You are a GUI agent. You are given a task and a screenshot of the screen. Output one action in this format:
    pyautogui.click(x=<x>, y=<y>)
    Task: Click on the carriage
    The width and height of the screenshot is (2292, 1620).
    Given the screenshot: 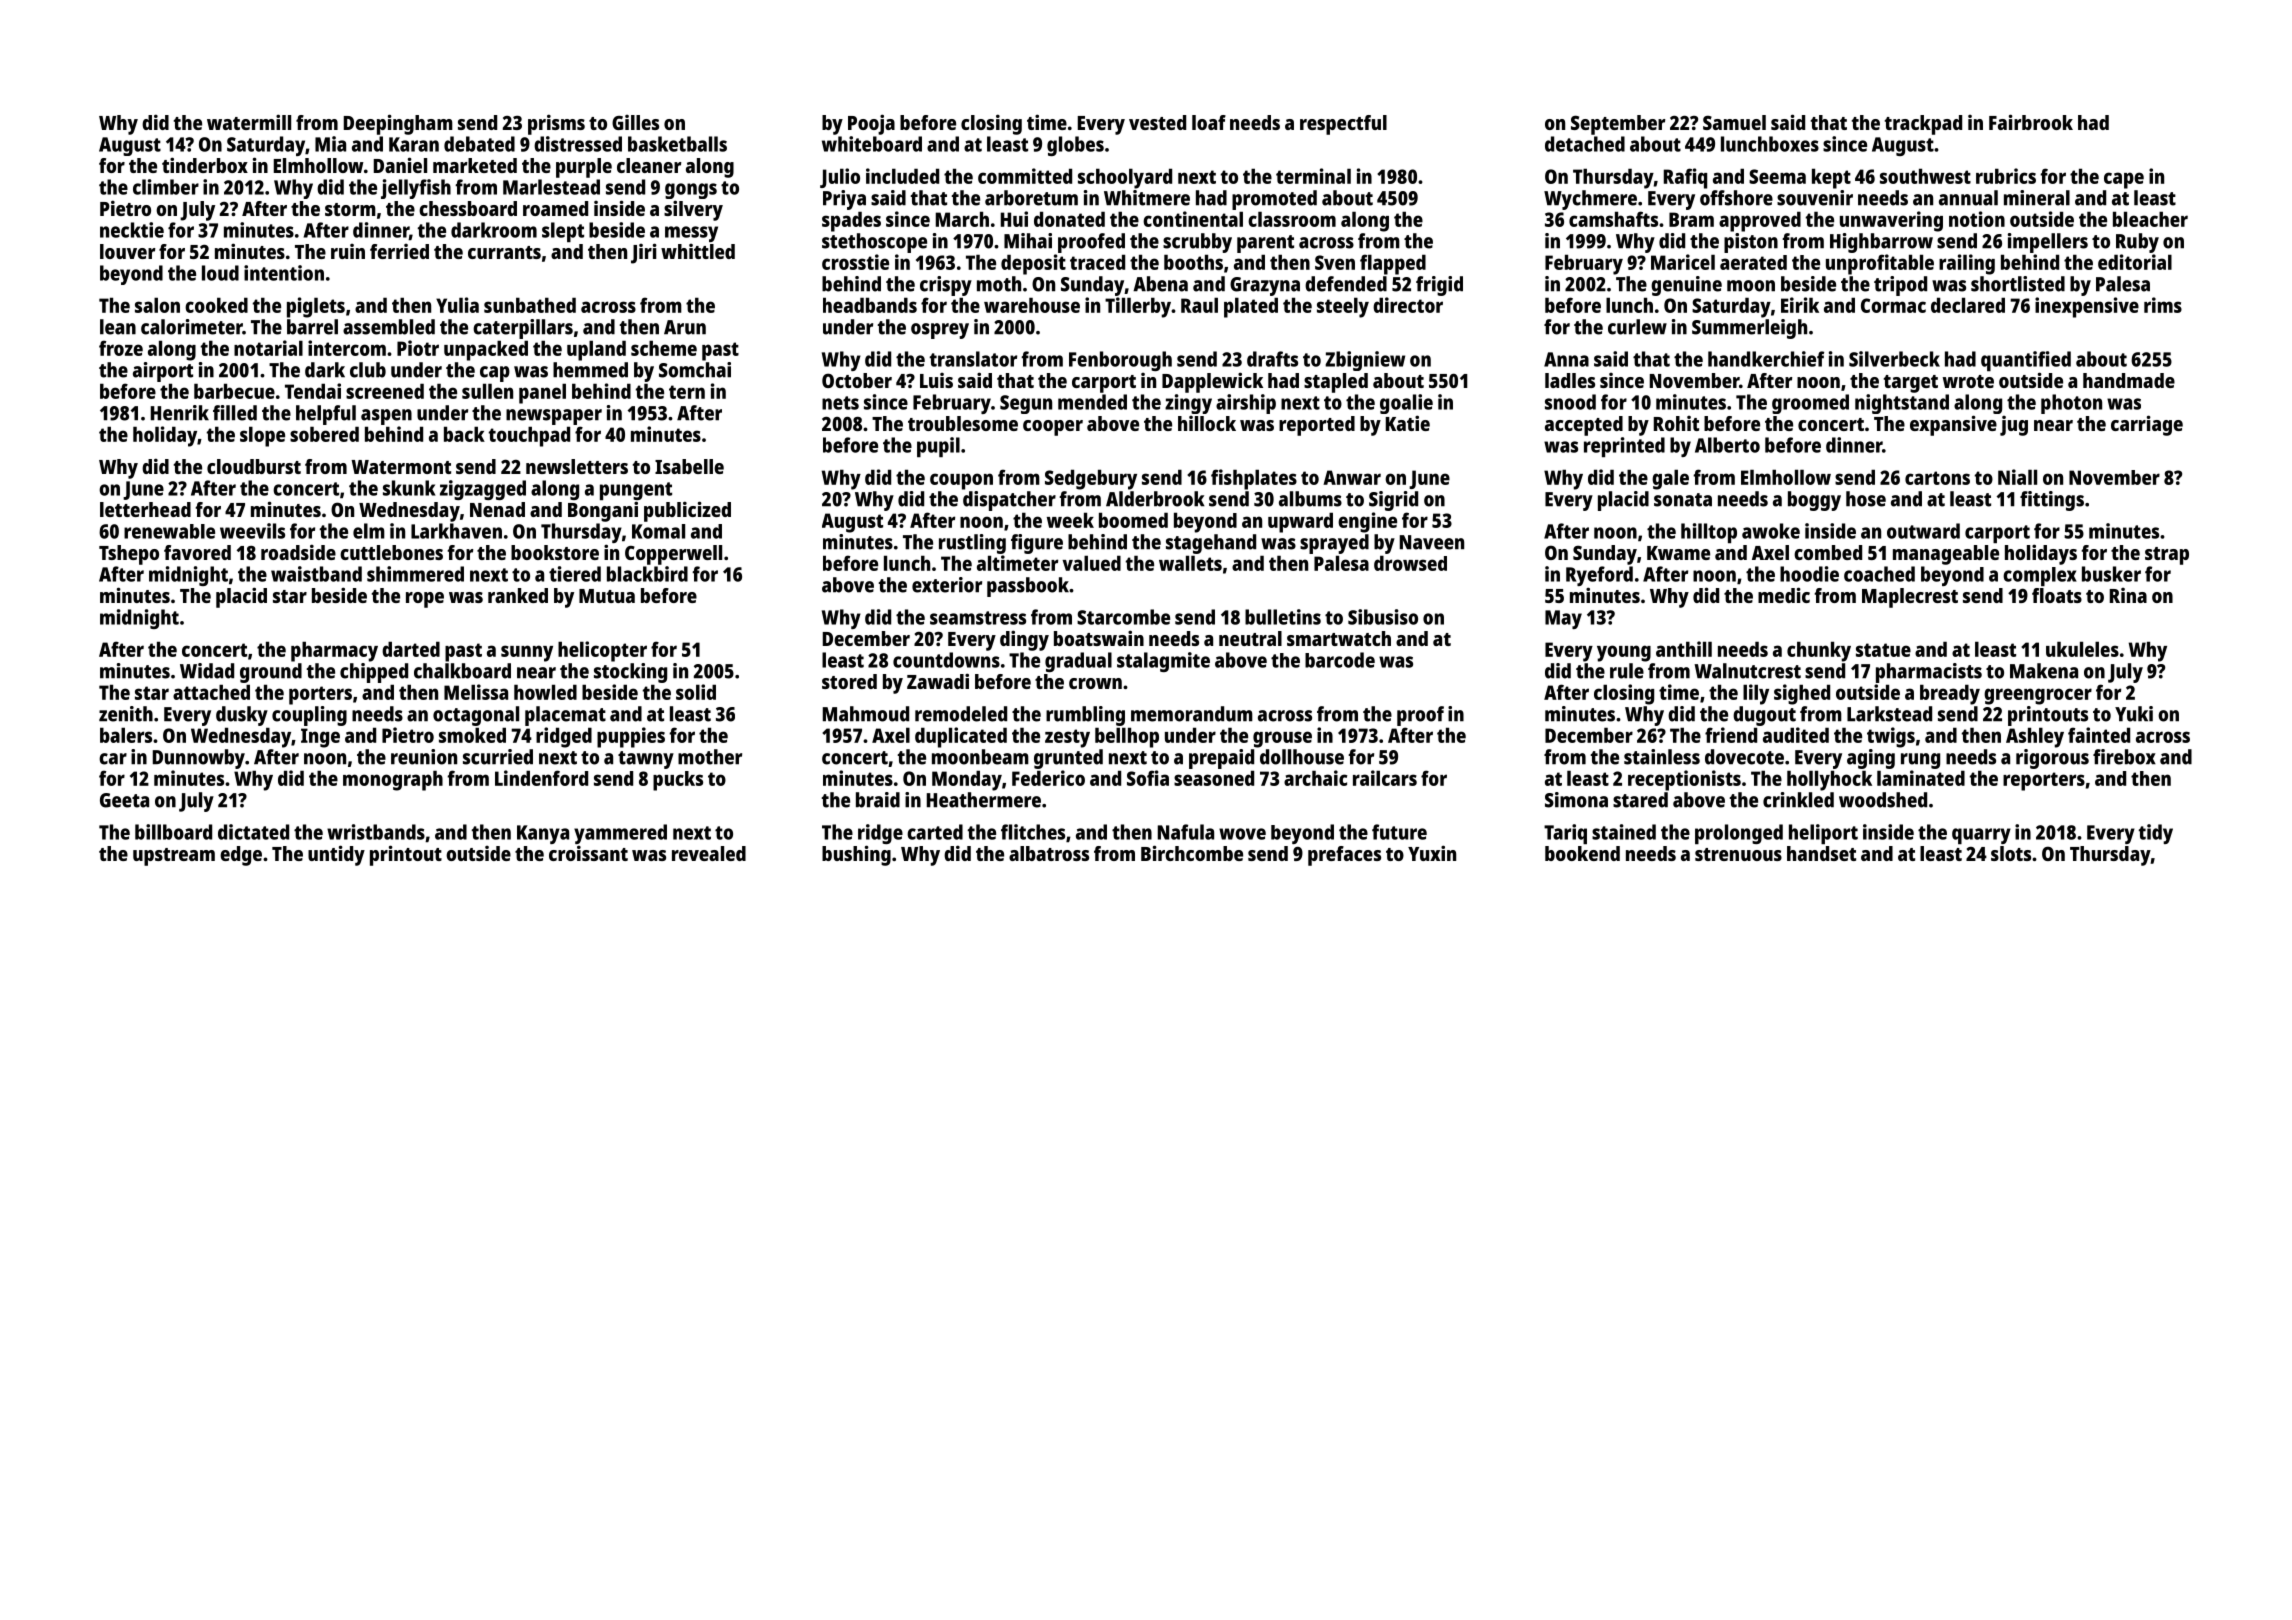 What is the action you would take?
    pyautogui.click(x=2147, y=425)
